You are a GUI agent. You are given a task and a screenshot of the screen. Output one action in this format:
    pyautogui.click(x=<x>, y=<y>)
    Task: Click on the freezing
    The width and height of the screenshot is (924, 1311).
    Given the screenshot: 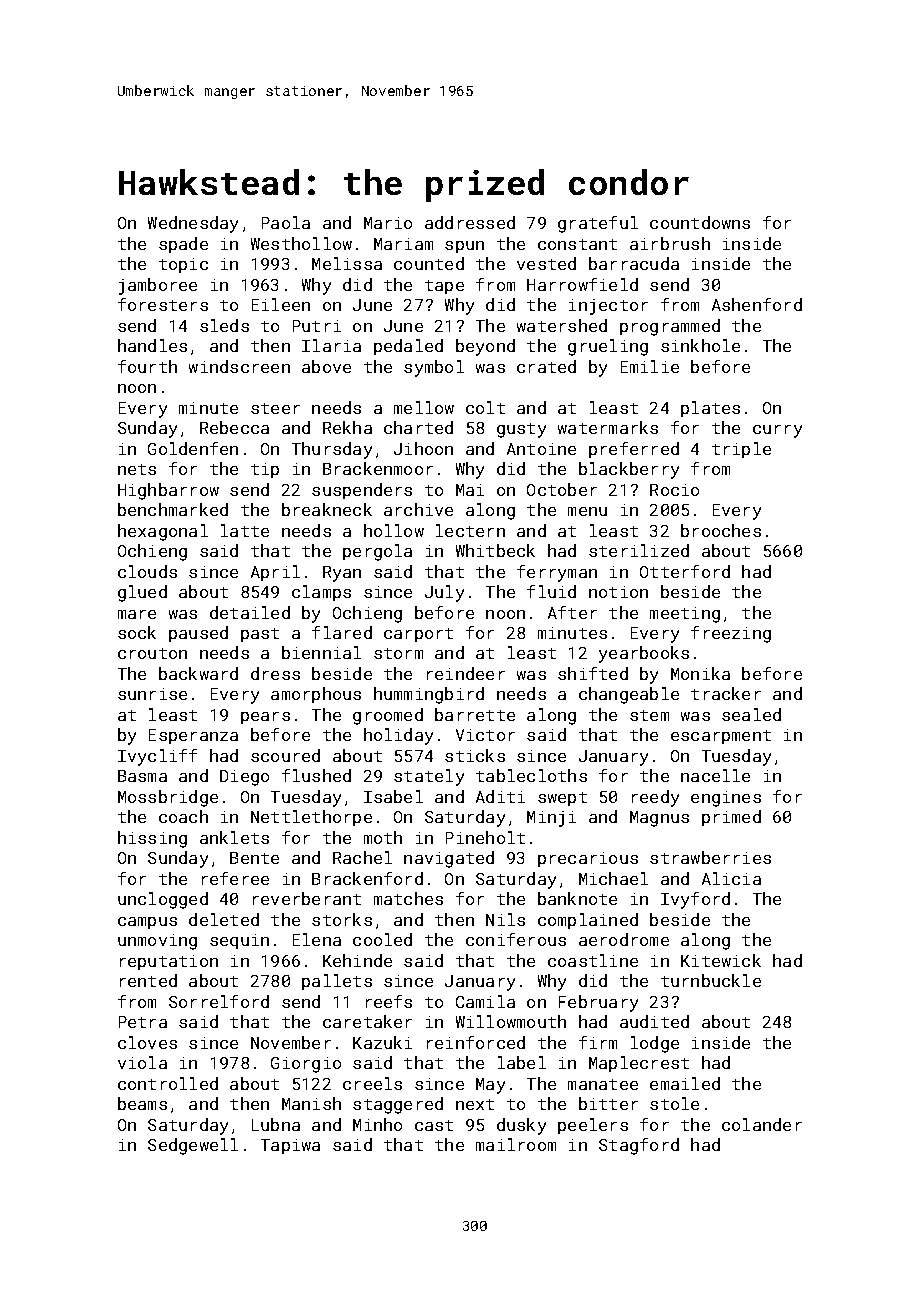 What is the action you would take?
    pyautogui.click(x=731, y=634)
